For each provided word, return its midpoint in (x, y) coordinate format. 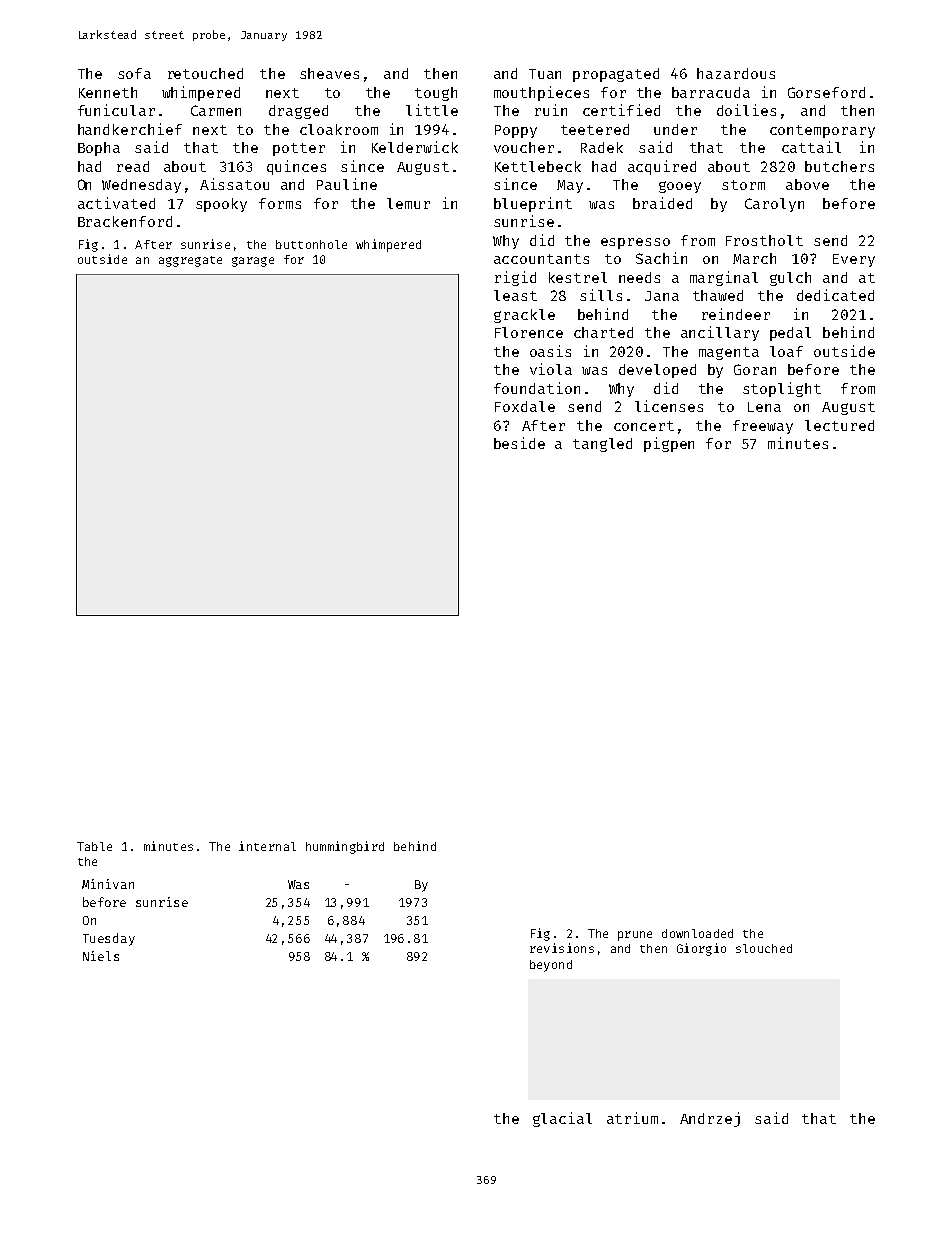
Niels (101, 956)
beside (519, 443)
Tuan (545, 74)
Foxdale (525, 406)
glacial (562, 1119)
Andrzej (710, 1119)
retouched (205, 73)
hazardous (736, 73)
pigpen (669, 444)
